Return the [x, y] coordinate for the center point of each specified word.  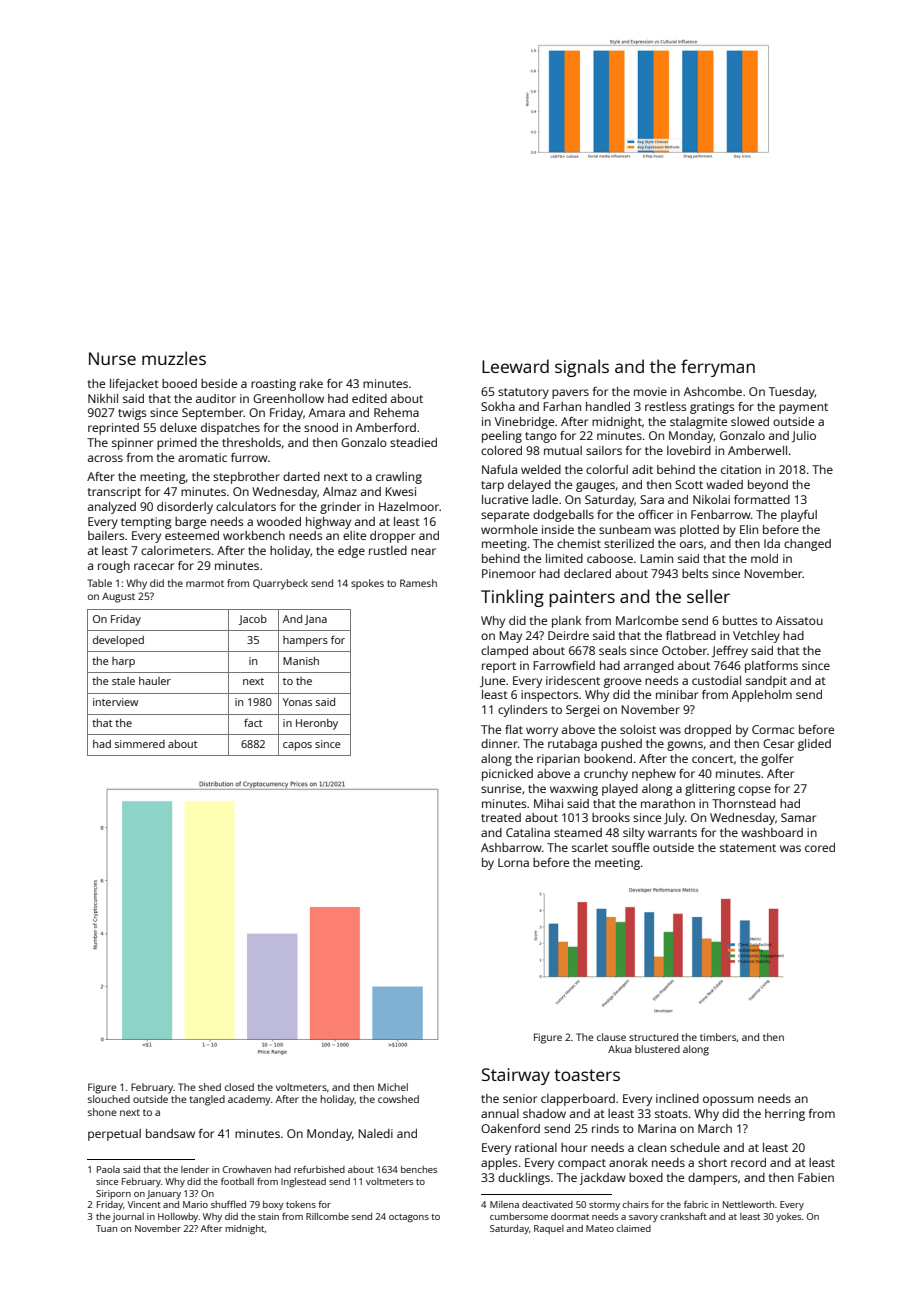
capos [297, 746]
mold [764, 558]
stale [123, 681]
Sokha [498, 406]
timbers [718, 1037]
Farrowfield [564, 665]
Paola [108, 1169]
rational [536, 1147]
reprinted [113, 429]
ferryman [718, 368]
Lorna [513, 862]
